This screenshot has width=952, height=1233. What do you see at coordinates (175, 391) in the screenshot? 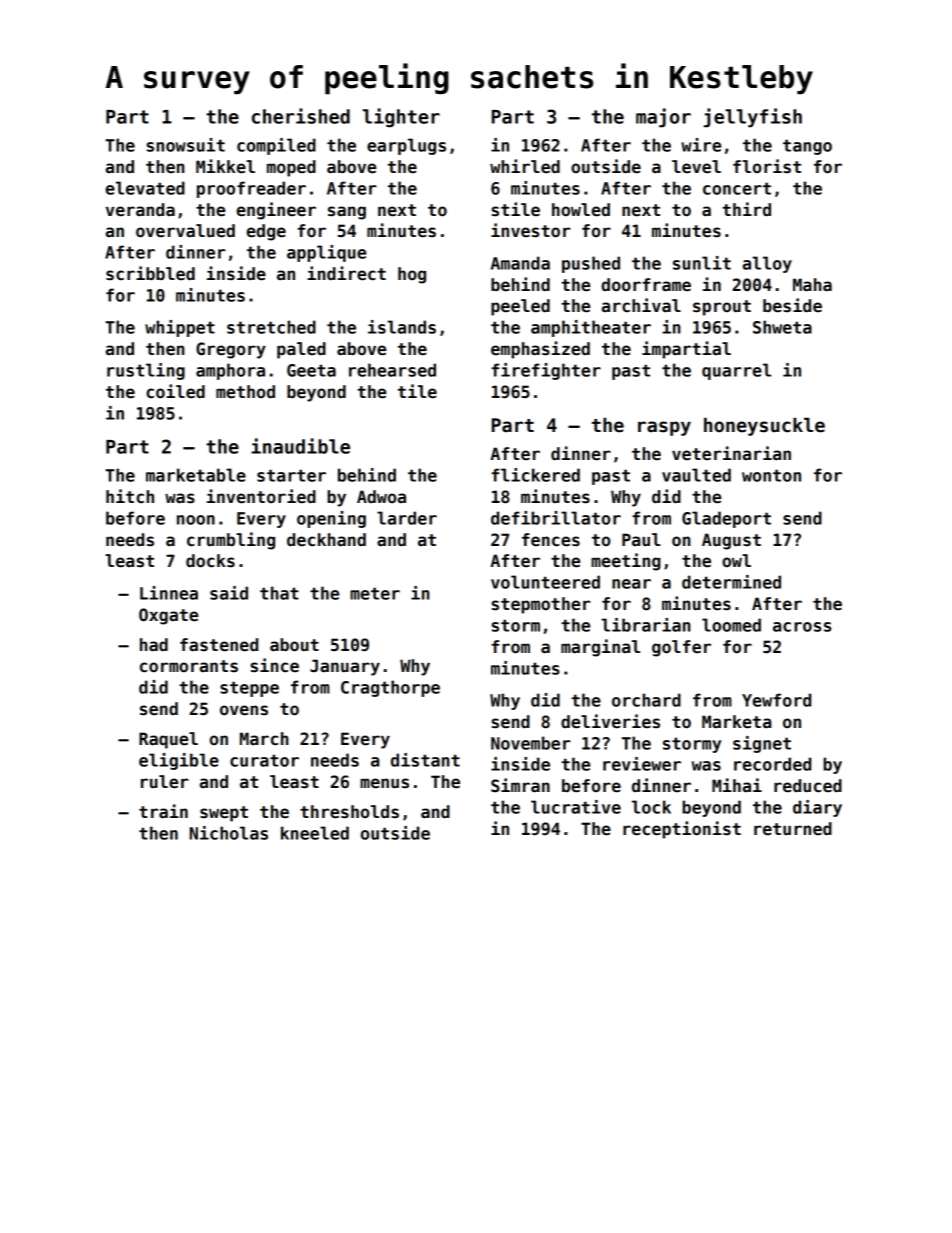
I see `coiled` at bounding box center [175, 391].
